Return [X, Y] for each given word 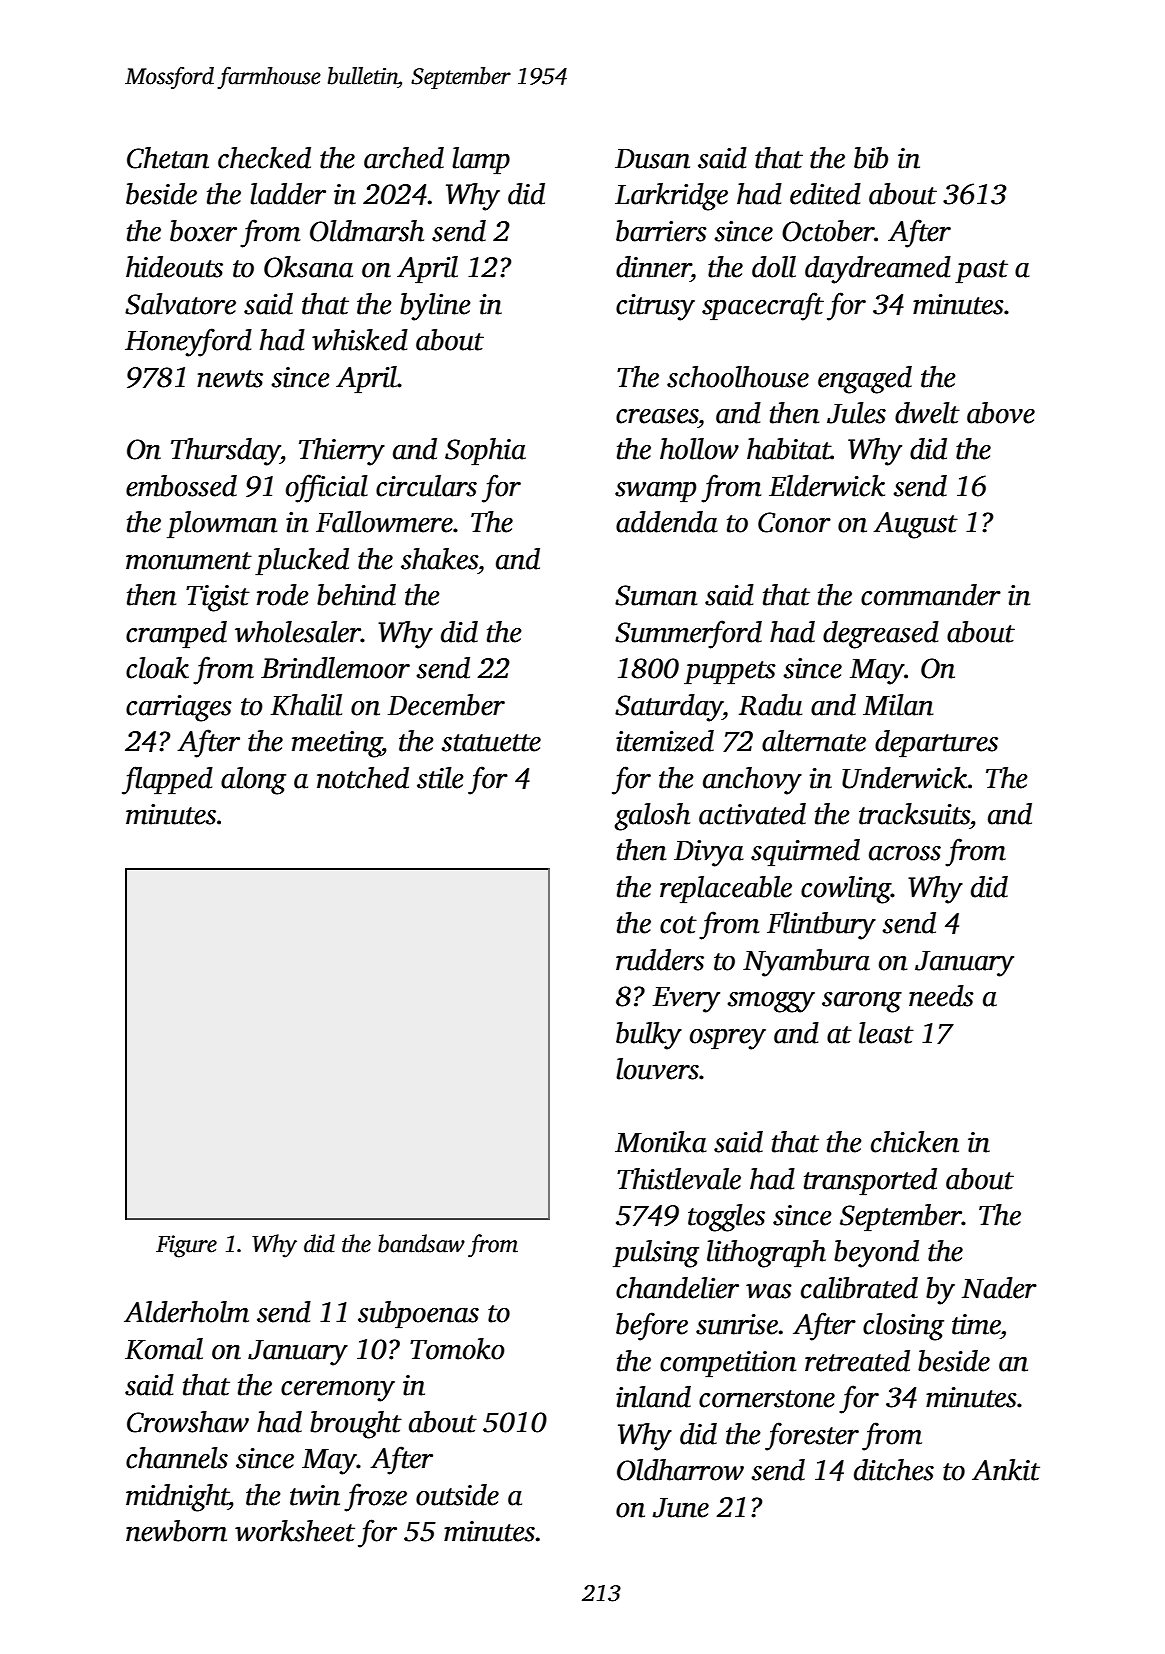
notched [363, 778]
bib [871, 158]
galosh [652, 817]
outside [457, 1495]
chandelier [677, 1288]
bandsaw [421, 1243]
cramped [176, 635]
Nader [999, 1288]
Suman [656, 595]
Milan [898, 705]
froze [375, 1497]
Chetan [168, 158]
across [905, 853]
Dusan [652, 159]
